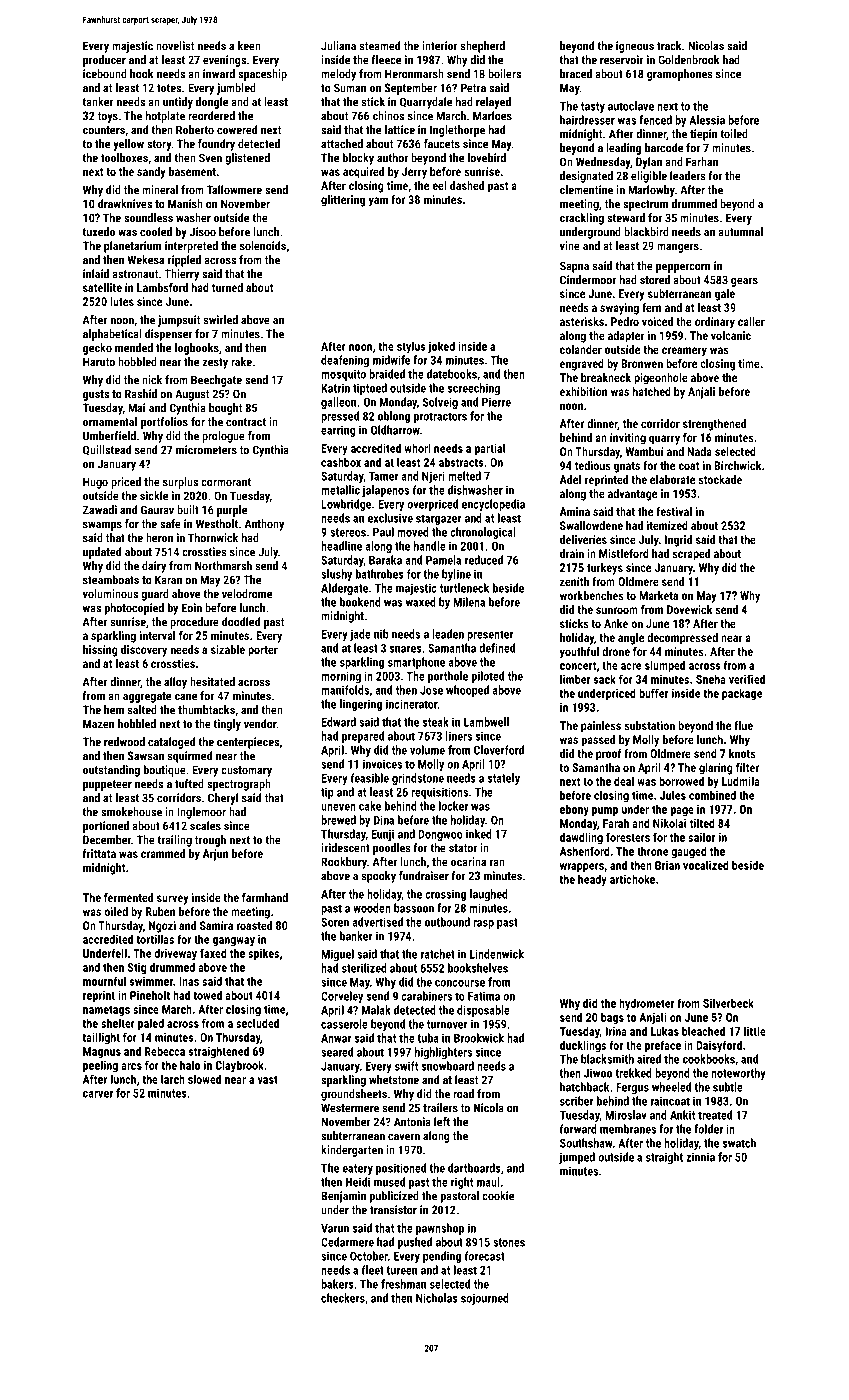  Describe the element at coordinates (682, 1115) in the screenshot. I see `Ankit` at that location.
